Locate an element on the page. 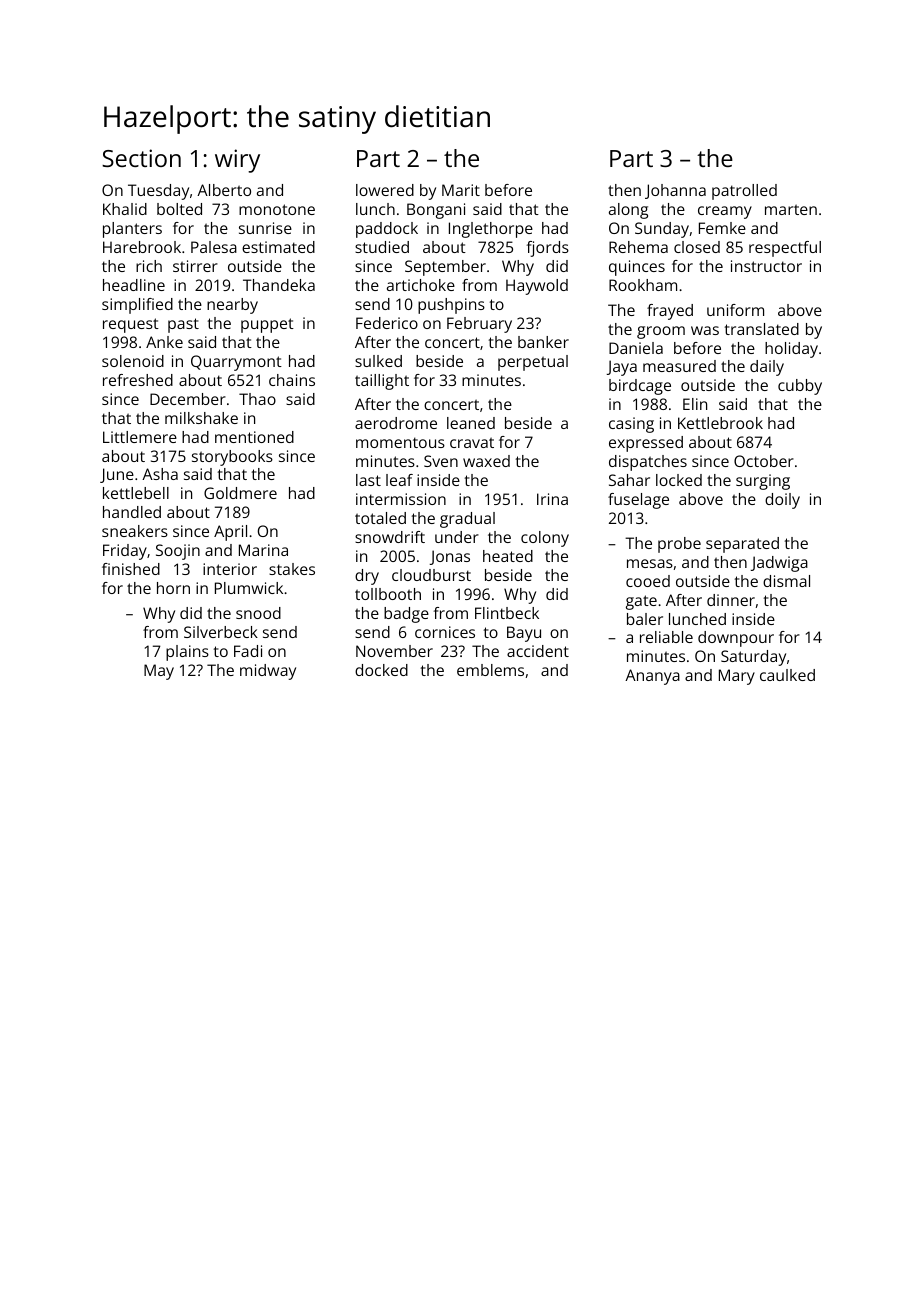 The height and width of the image is (1308, 924). estimated is located at coordinates (278, 247).
